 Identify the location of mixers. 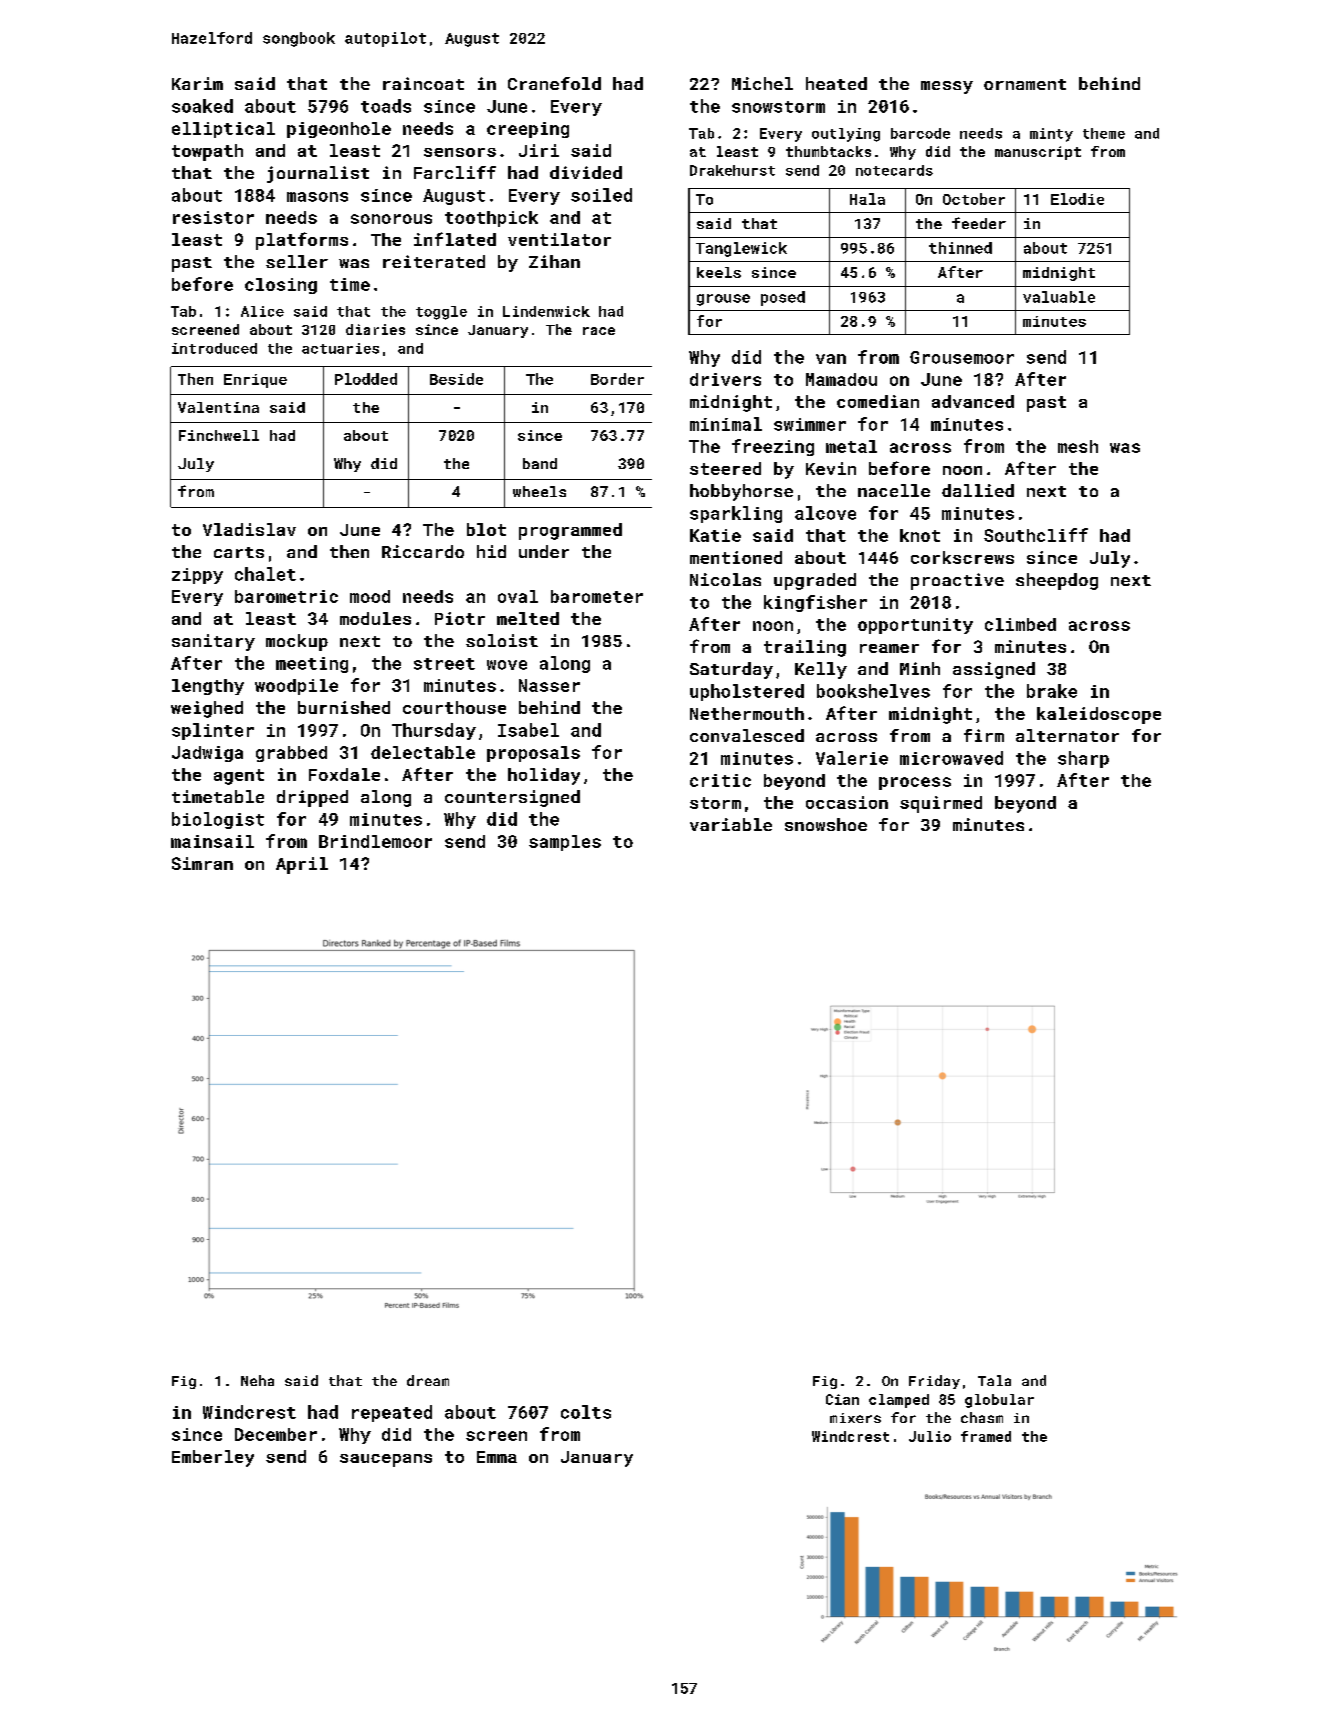
(855, 1418).
